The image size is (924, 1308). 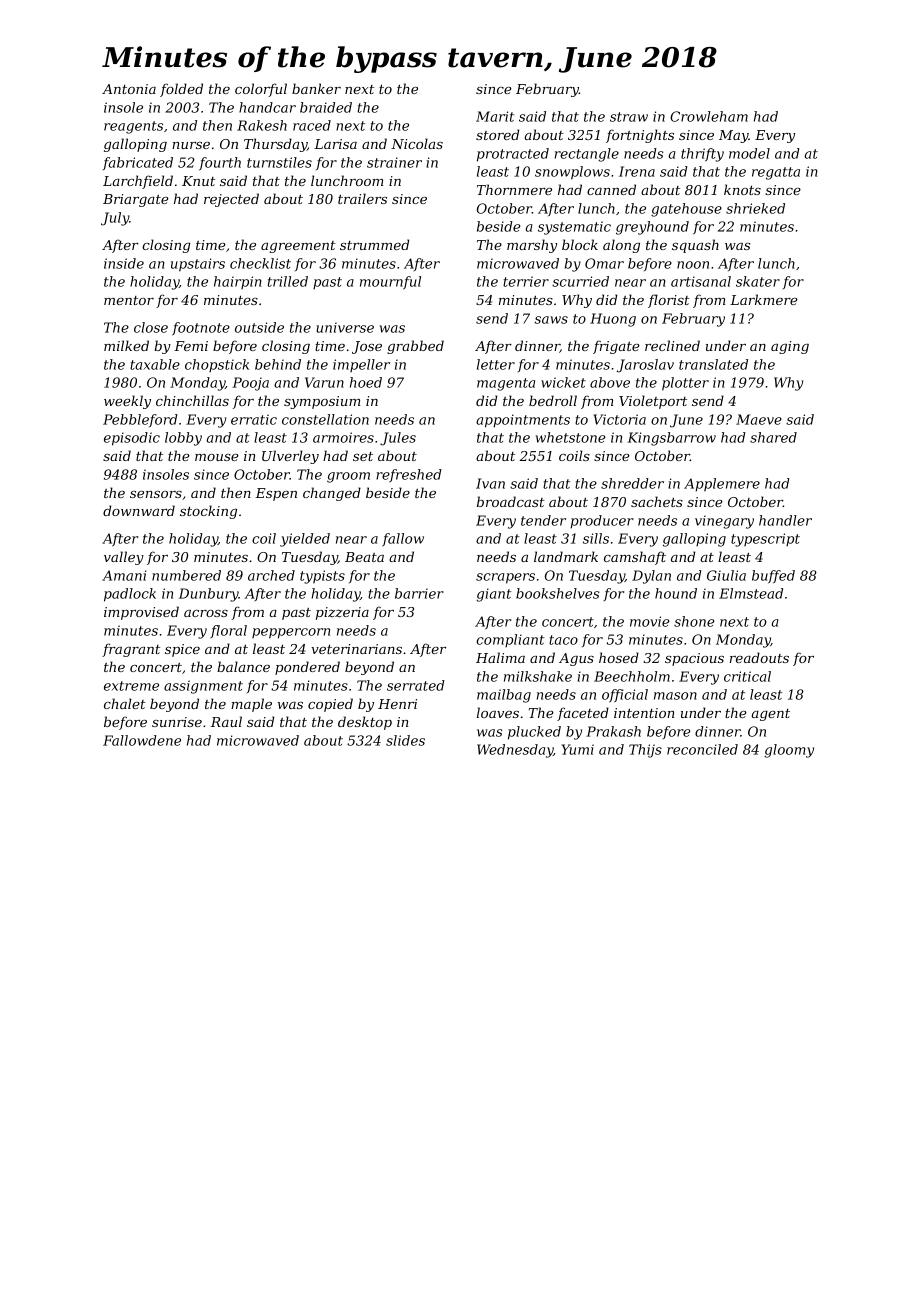 I want to click on stored, so click(x=497, y=134).
